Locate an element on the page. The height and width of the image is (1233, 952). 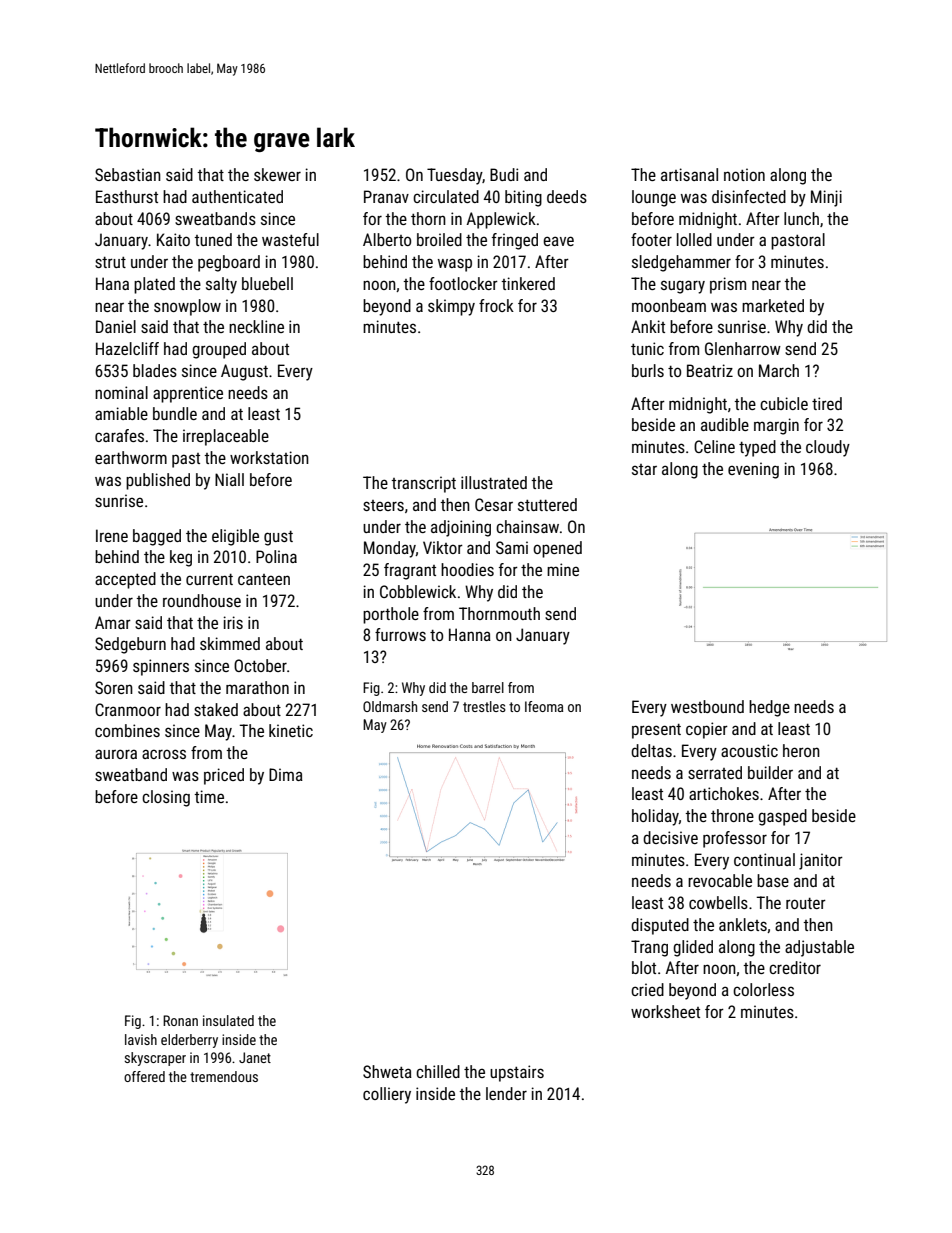
decisive is located at coordinates (670, 837).
